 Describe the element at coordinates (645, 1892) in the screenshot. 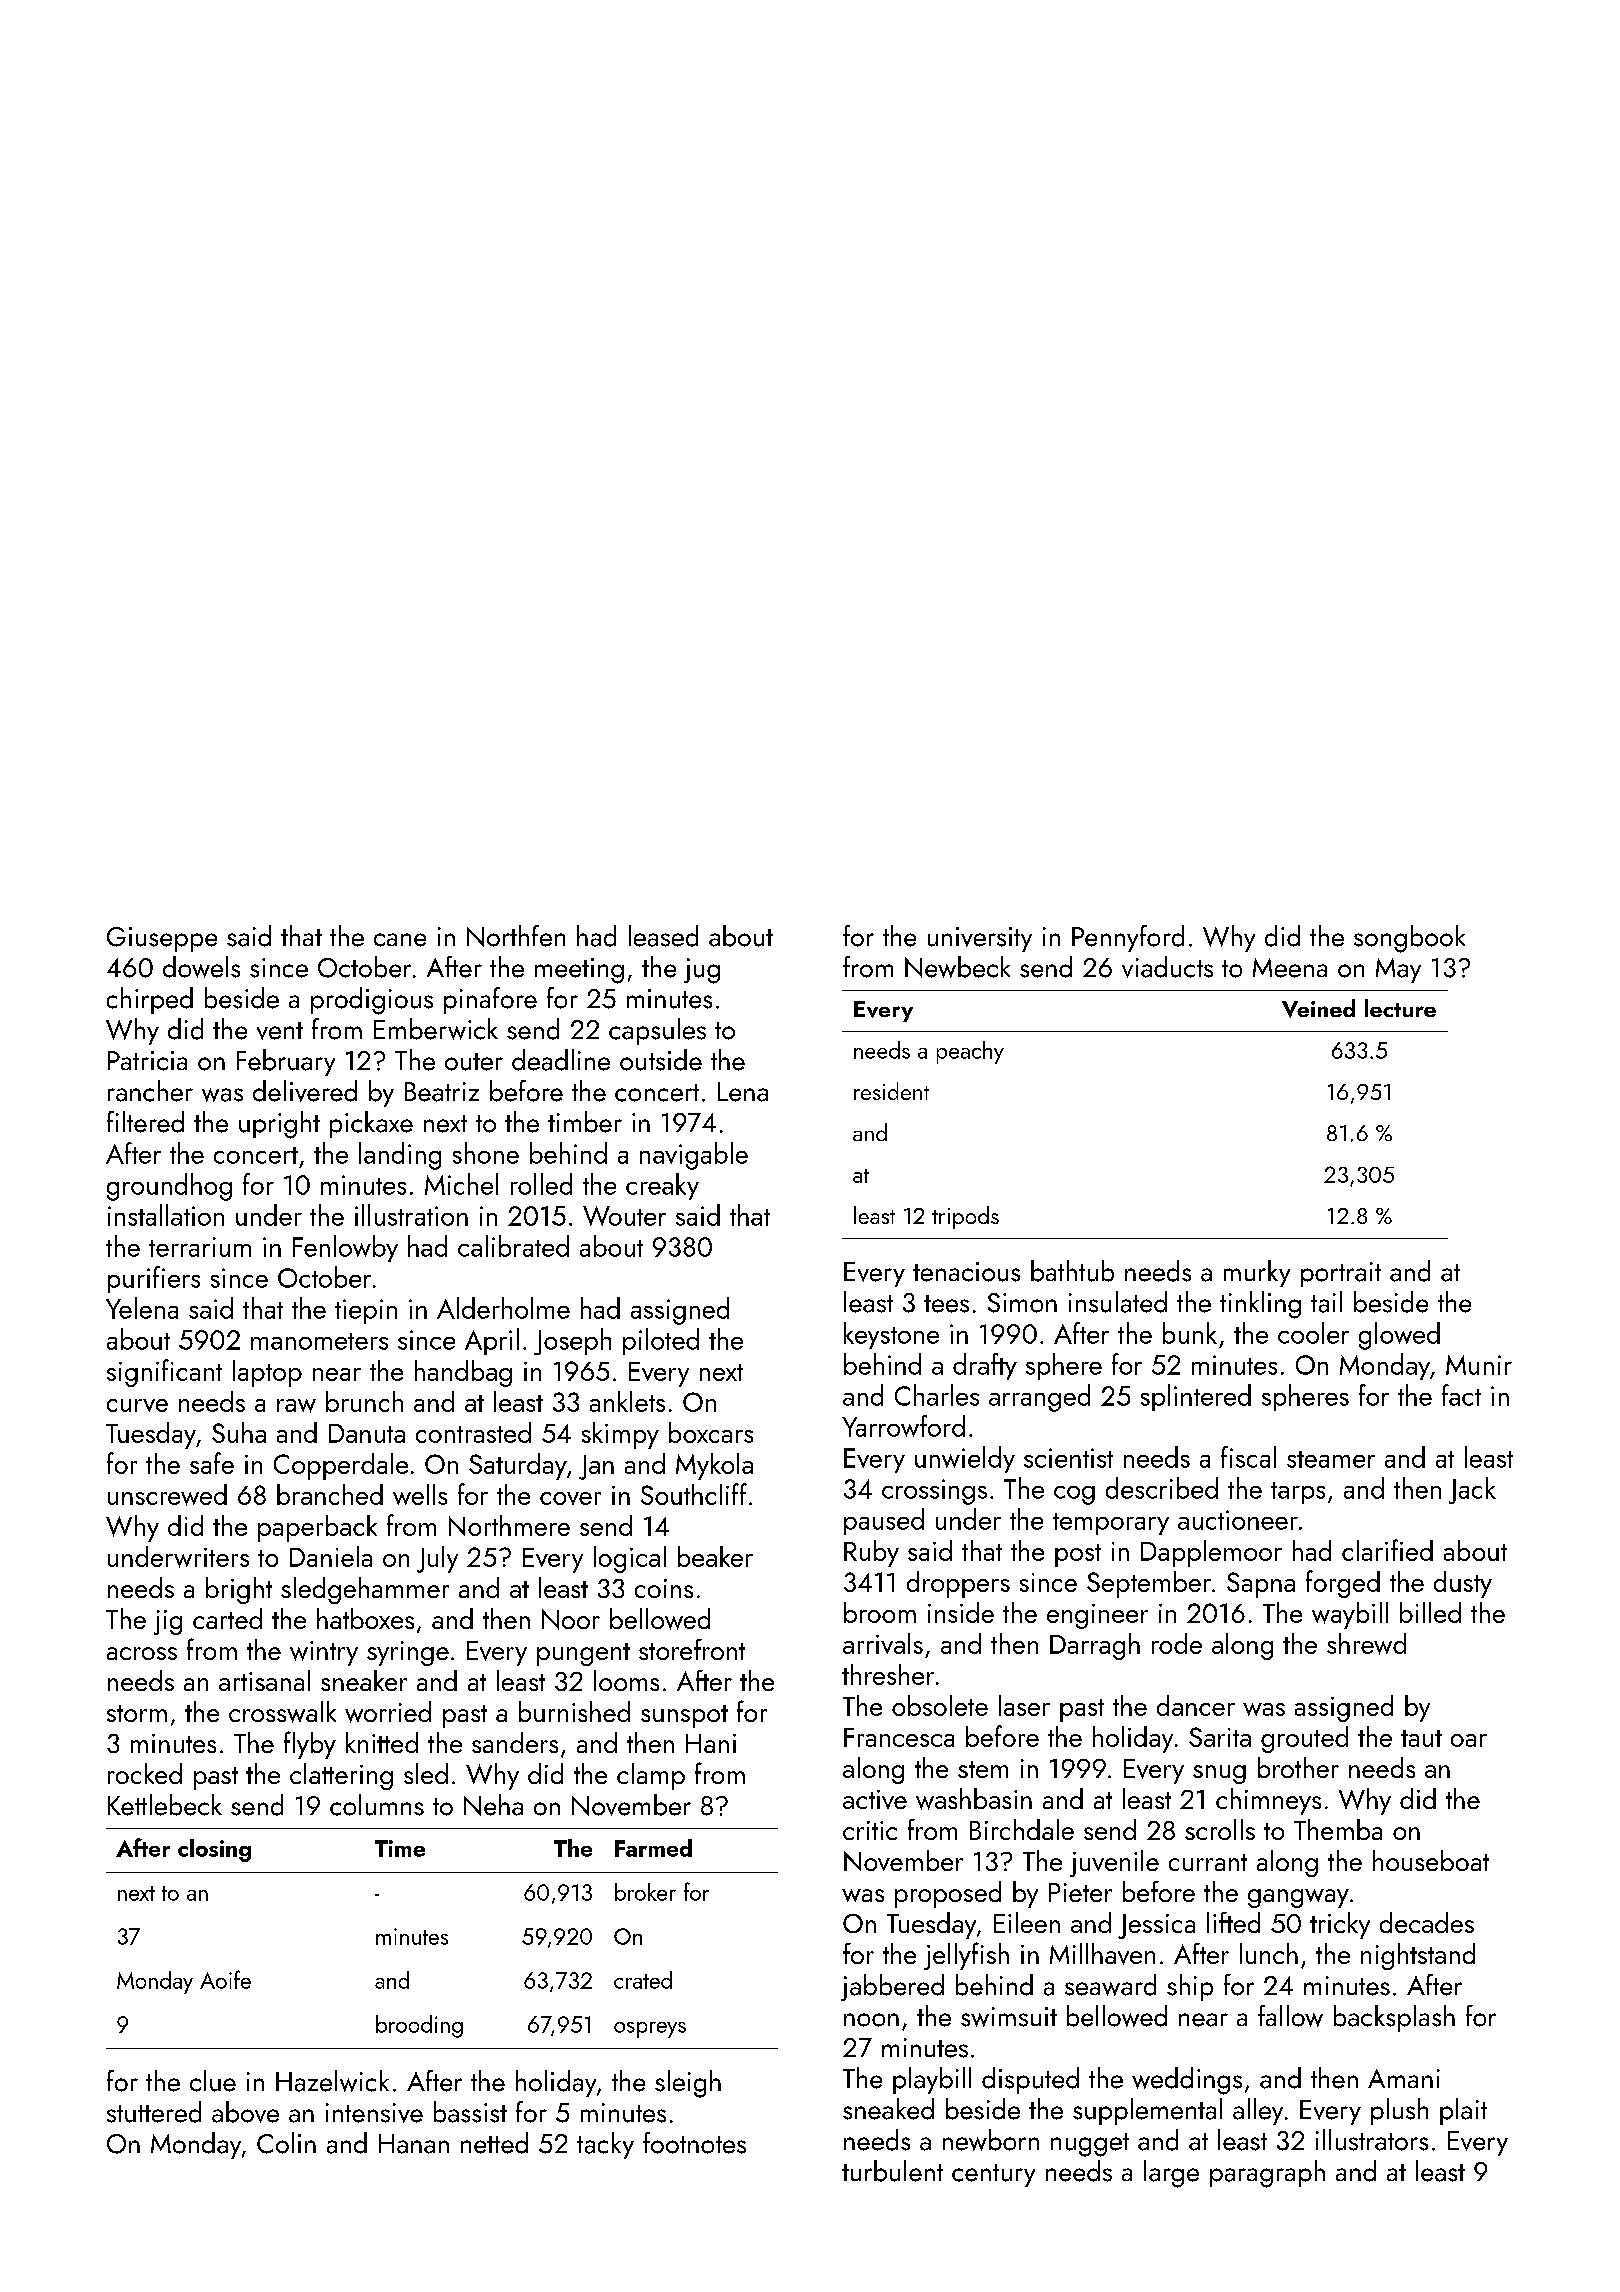

I see `broker` at that location.
